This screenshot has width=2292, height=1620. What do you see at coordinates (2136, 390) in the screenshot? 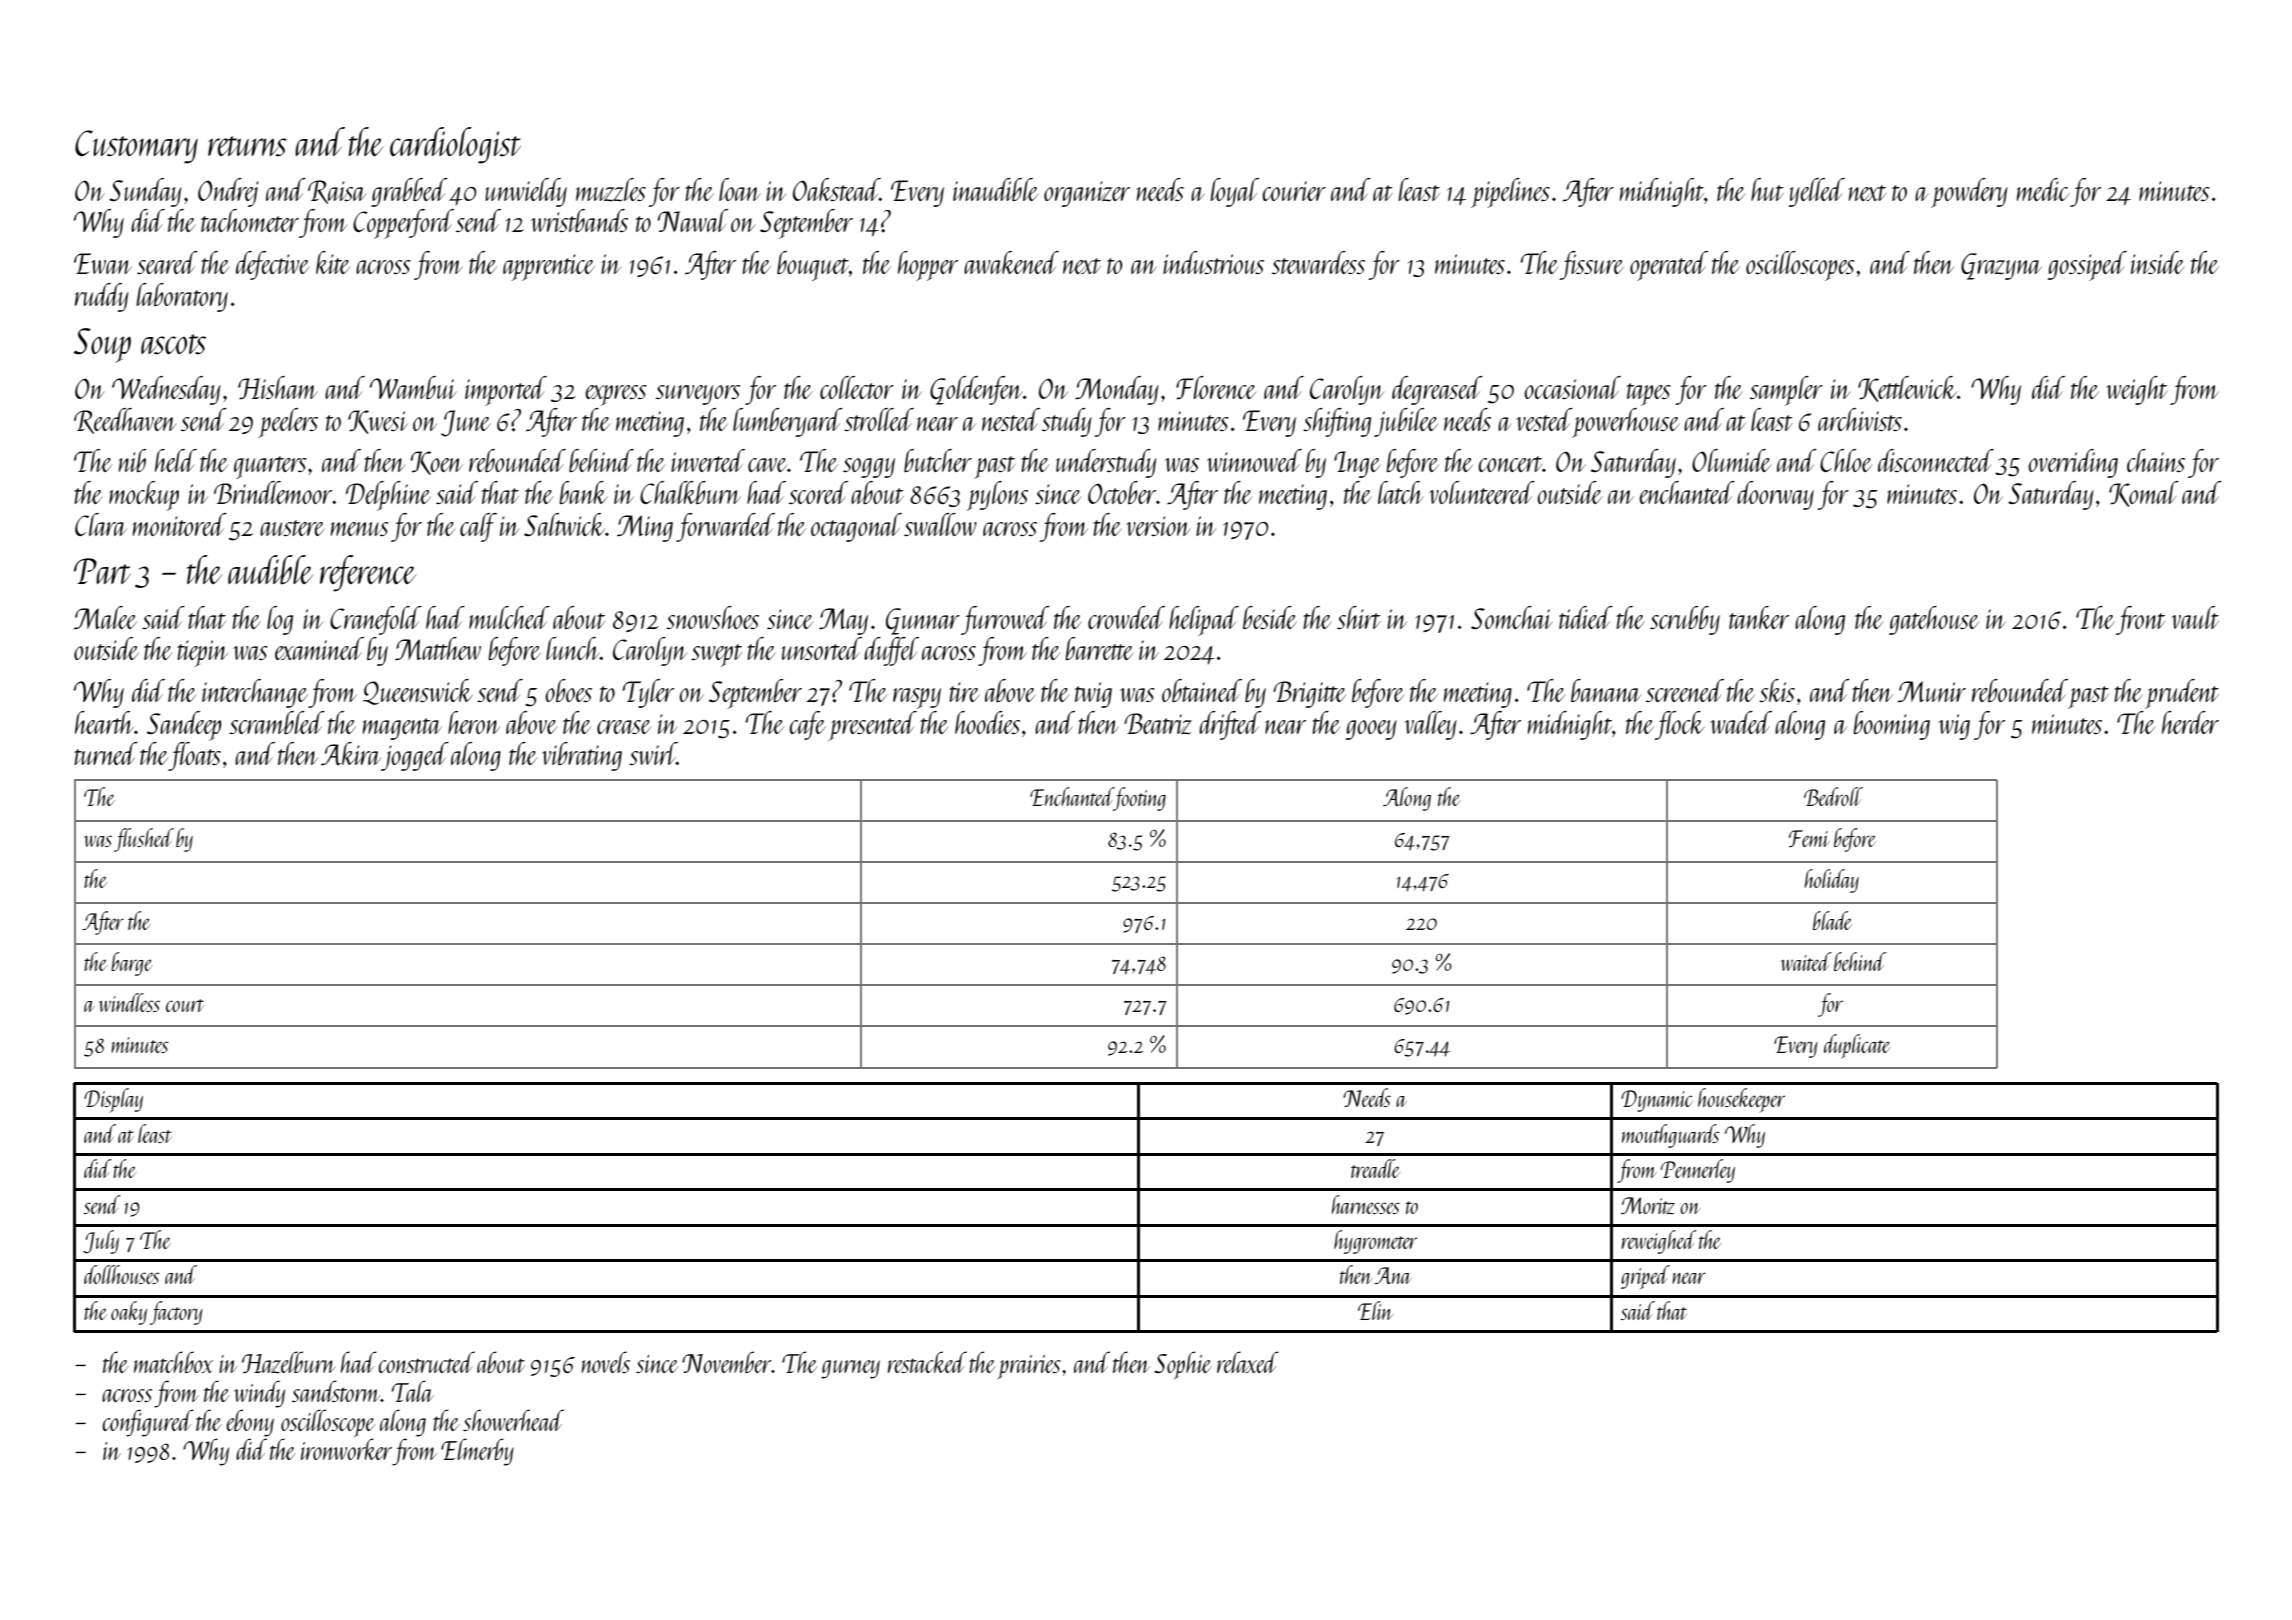
I see `weight` at bounding box center [2136, 390].
